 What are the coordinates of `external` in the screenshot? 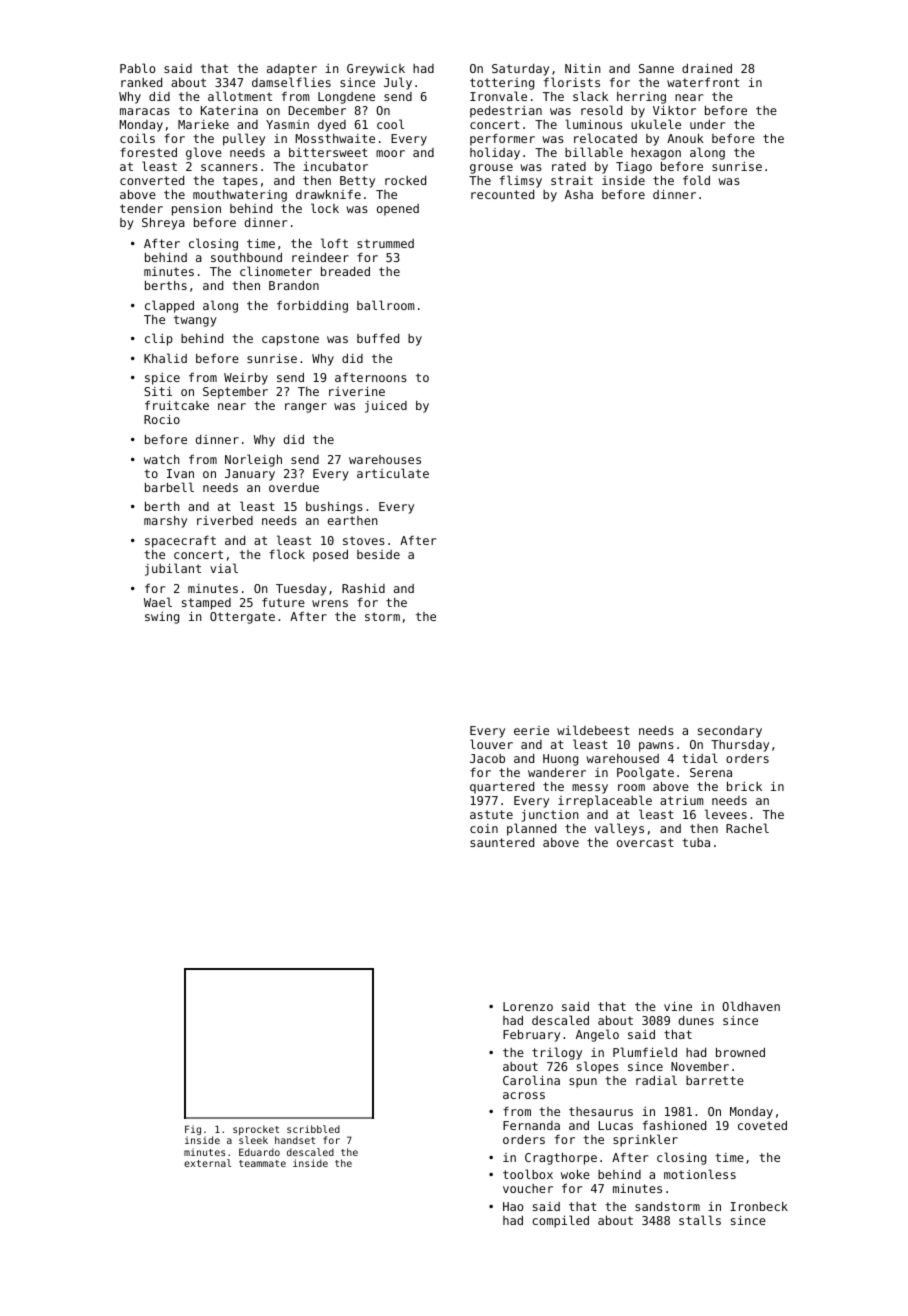 It's located at (207, 1163).
